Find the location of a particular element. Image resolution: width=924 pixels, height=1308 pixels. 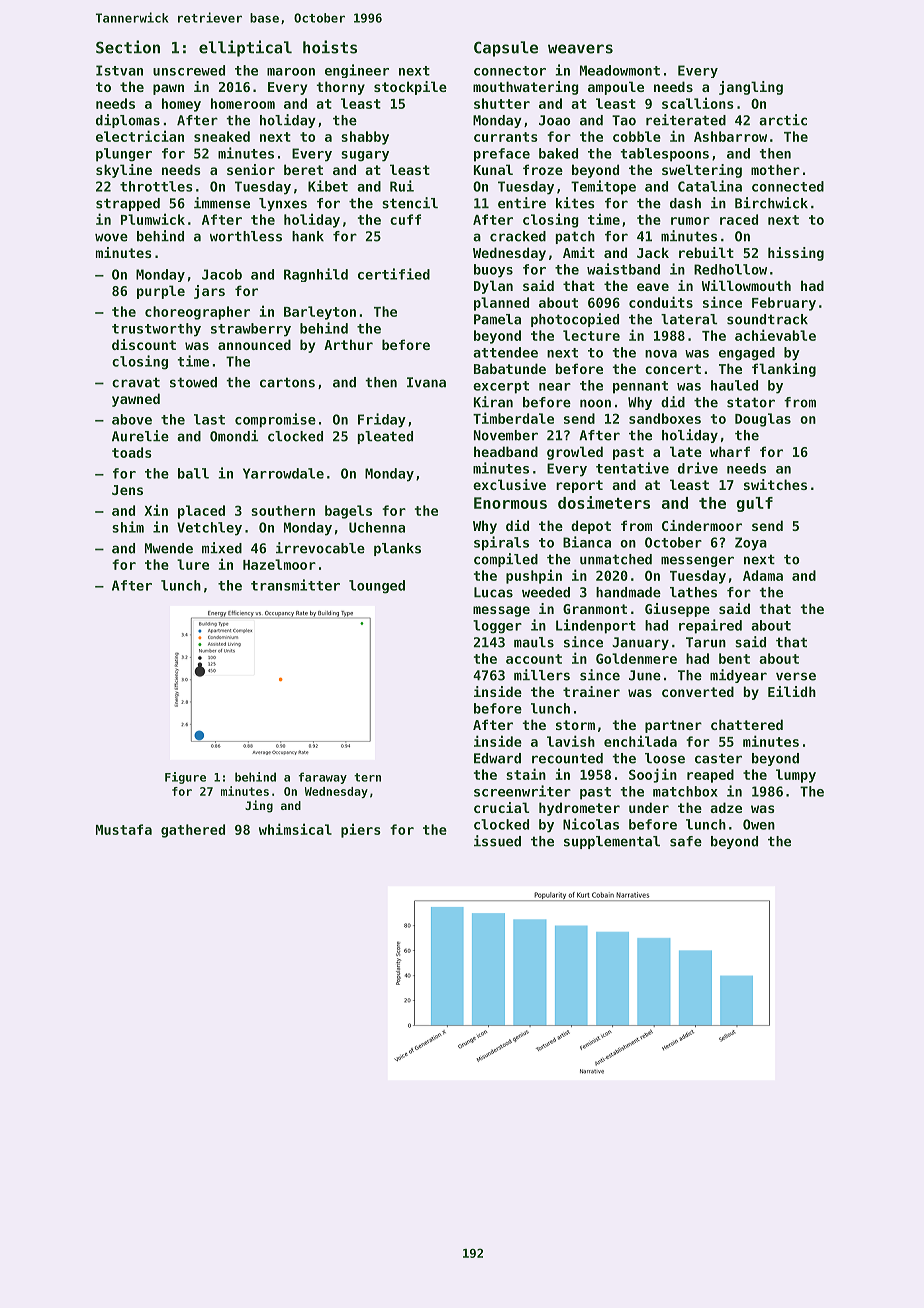

wove is located at coordinates (111, 237).
